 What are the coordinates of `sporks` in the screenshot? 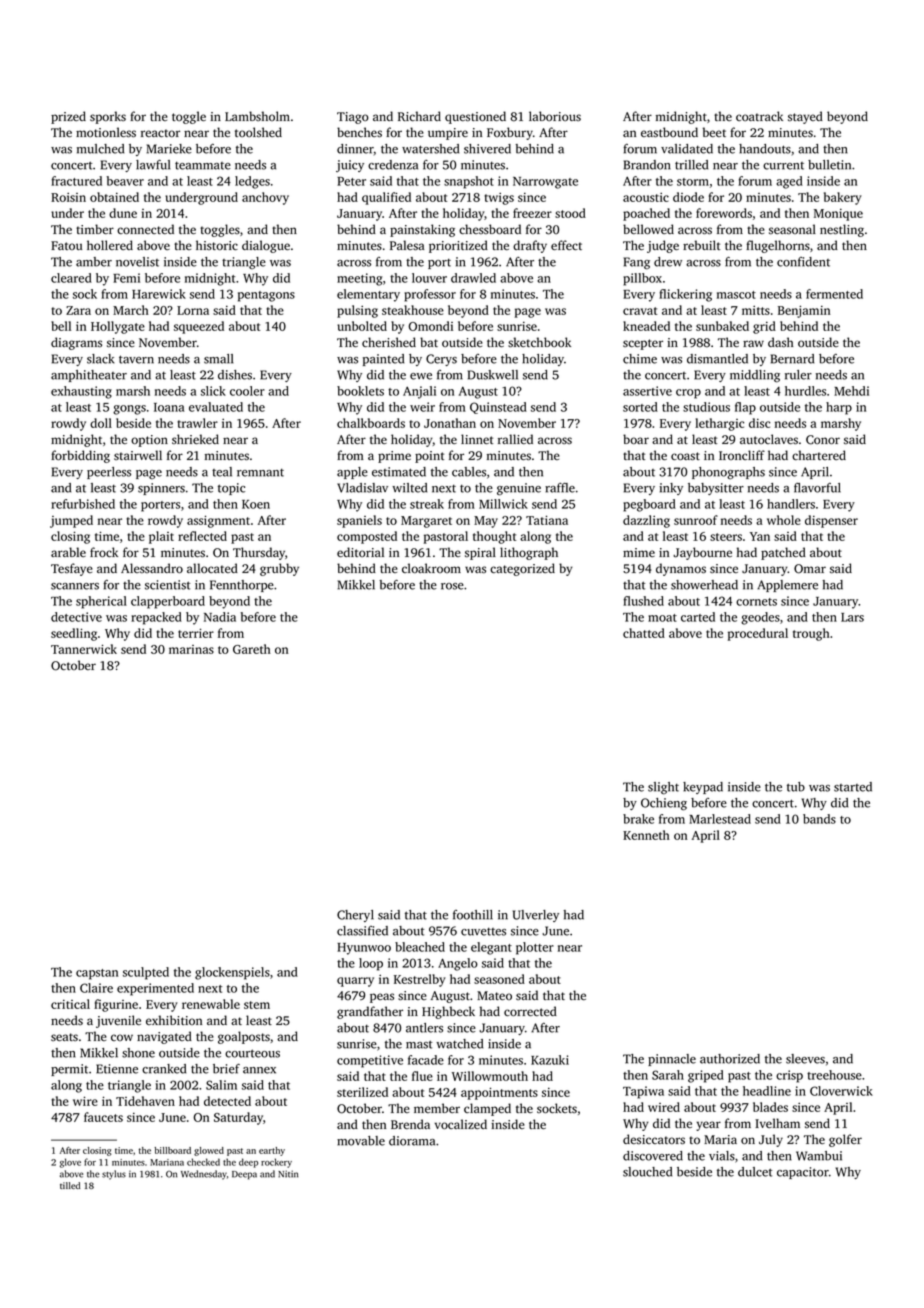 It's located at (108, 117).
